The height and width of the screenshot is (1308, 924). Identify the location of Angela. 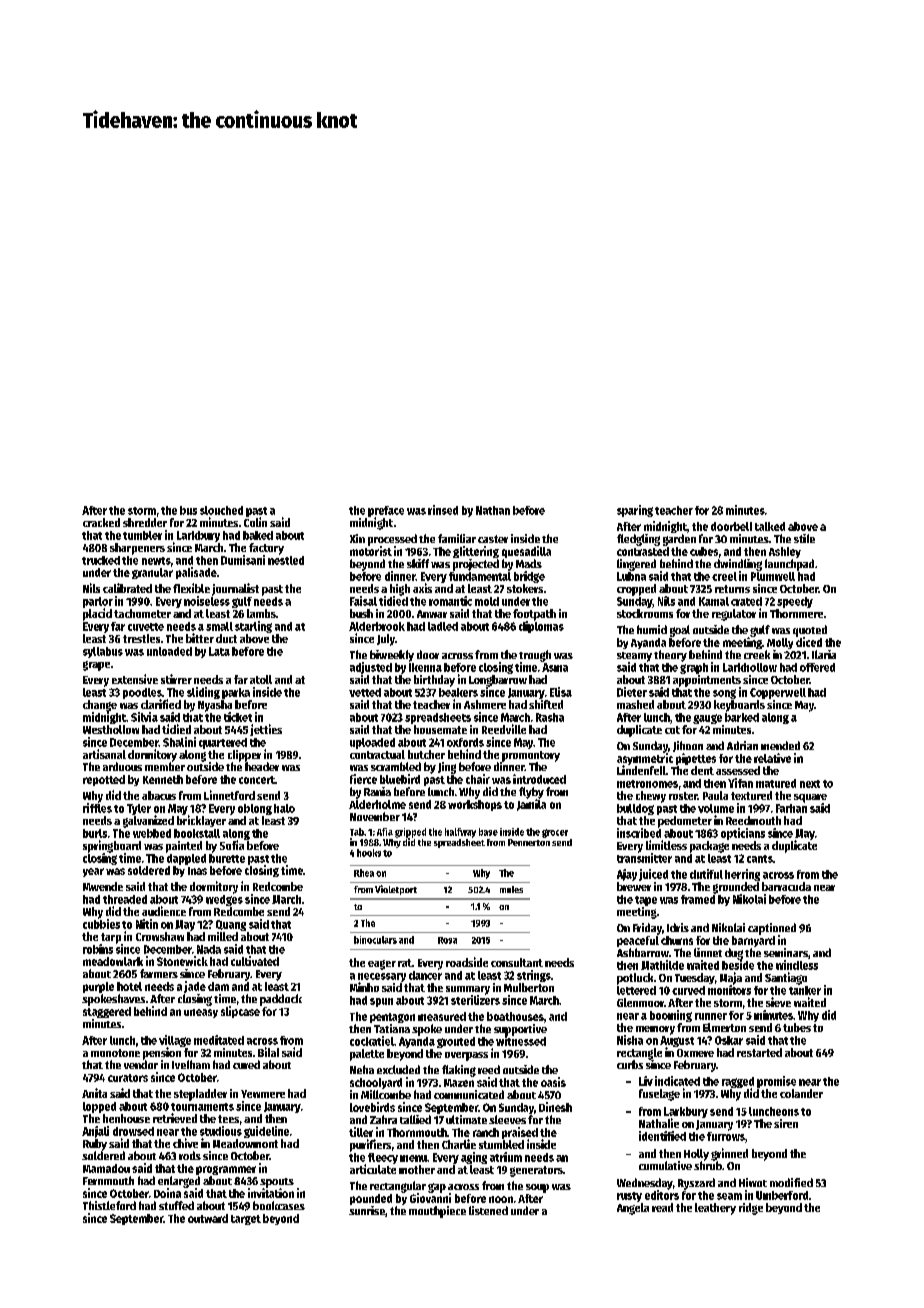
(633, 1209).
